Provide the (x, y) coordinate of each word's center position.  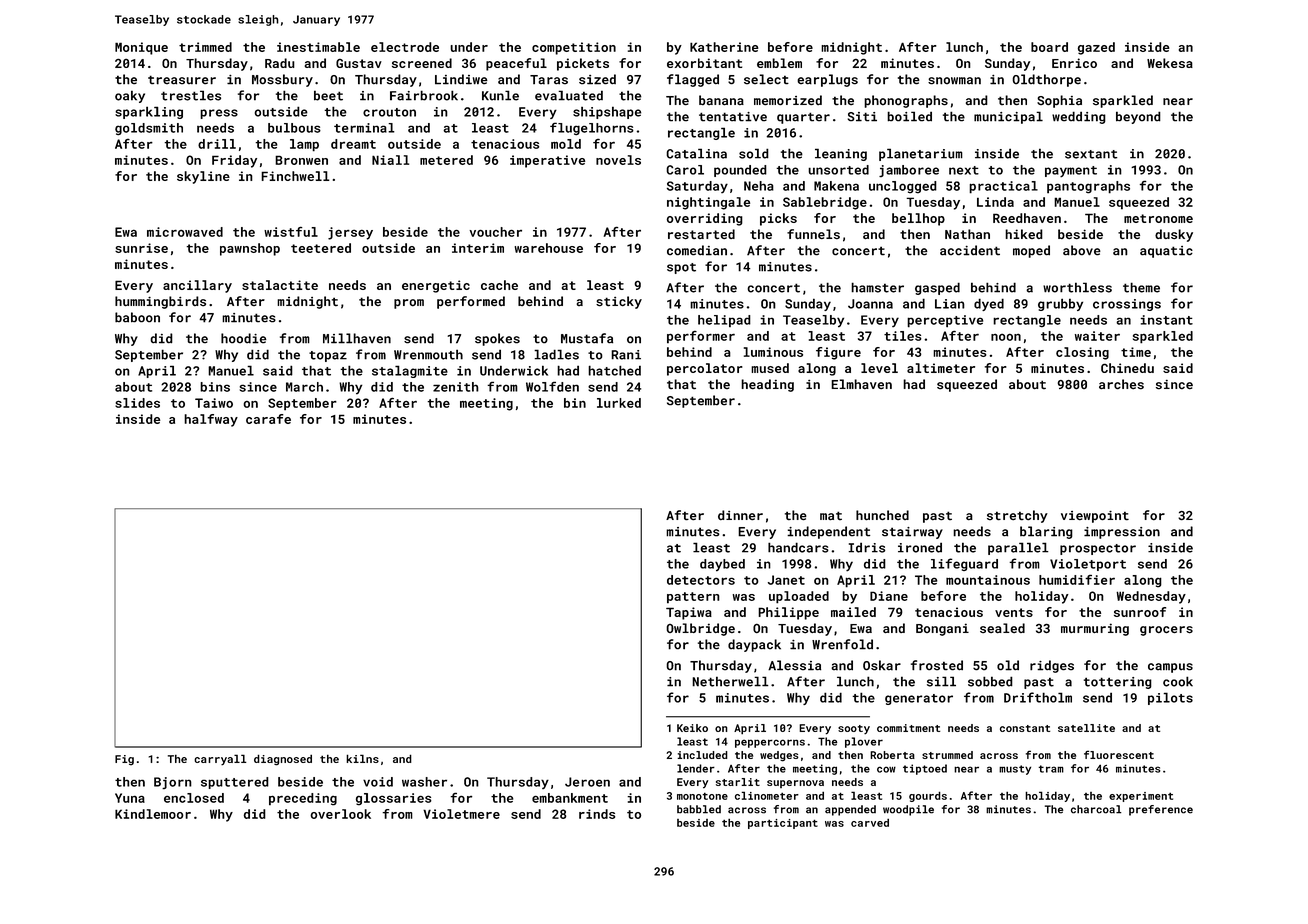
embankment (570, 798)
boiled (909, 116)
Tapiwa (689, 613)
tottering (1118, 683)
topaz (328, 356)
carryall (220, 760)
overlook (340, 814)
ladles (556, 354)
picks (778, 219)
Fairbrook (424, 95)
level (879, 368)
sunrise (141, 248)
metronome (1158, 218)
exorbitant (704, 63)
